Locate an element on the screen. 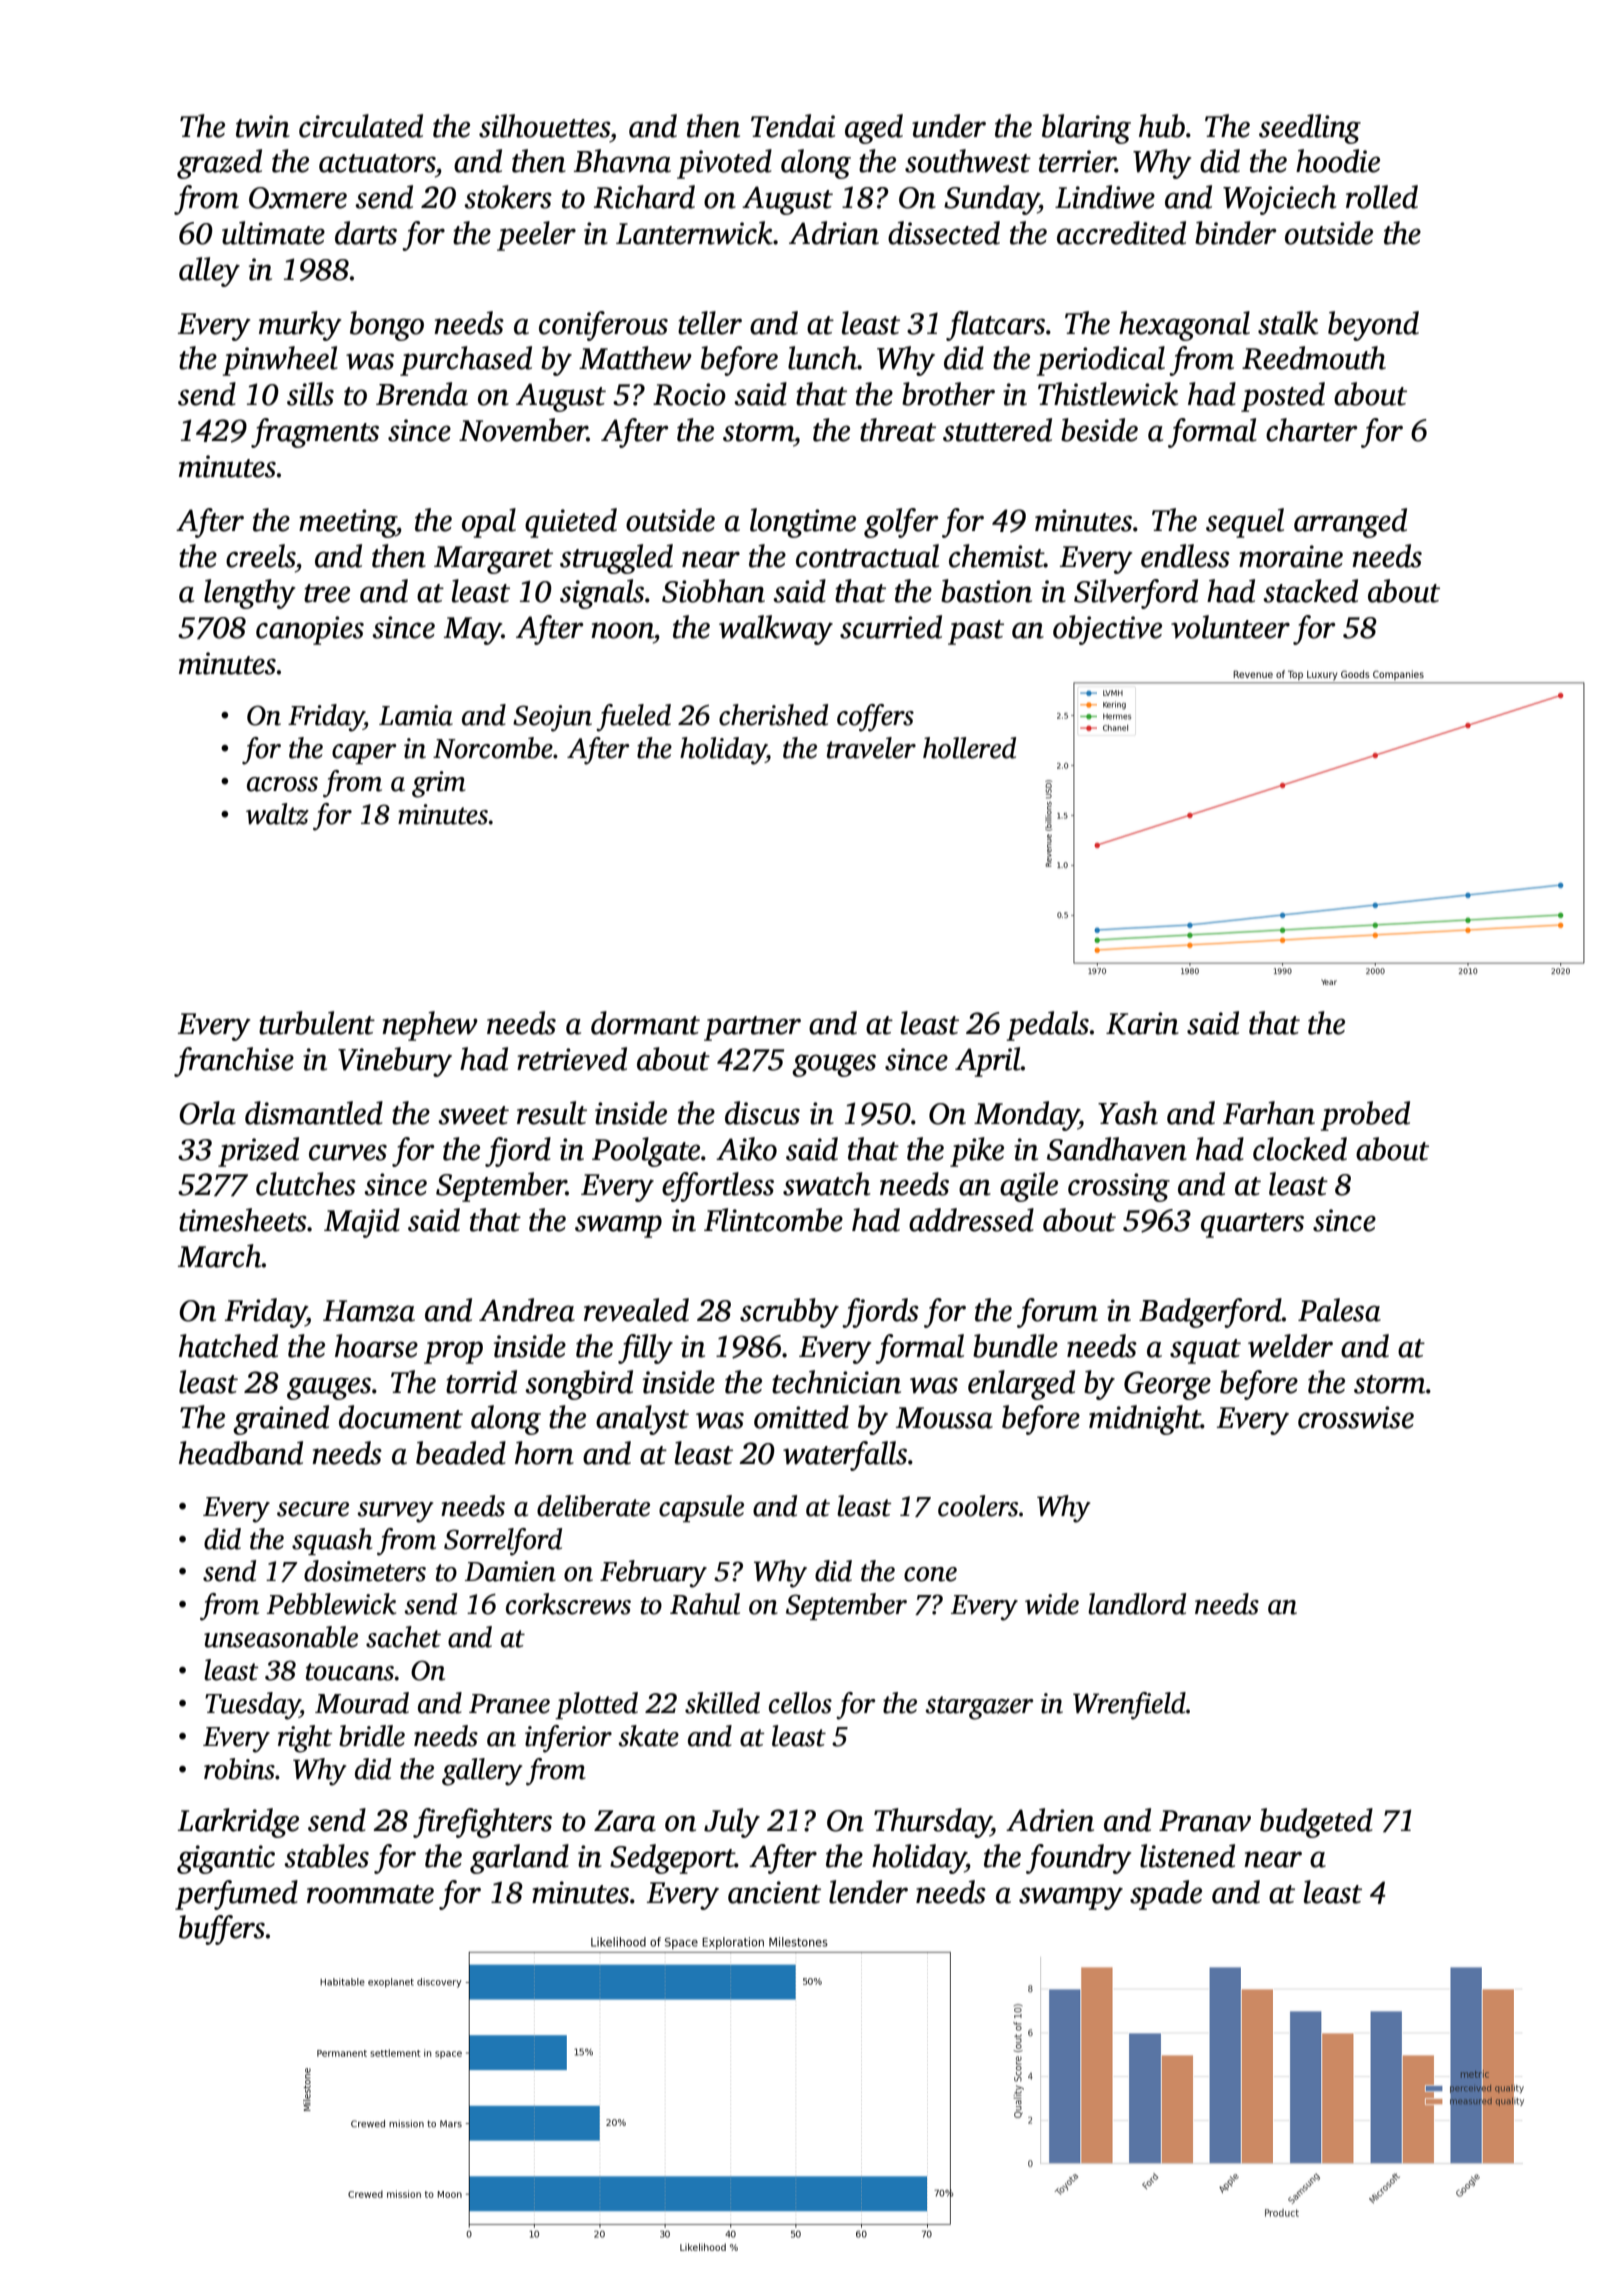  seedling is located at coordinates (1310, 129).
